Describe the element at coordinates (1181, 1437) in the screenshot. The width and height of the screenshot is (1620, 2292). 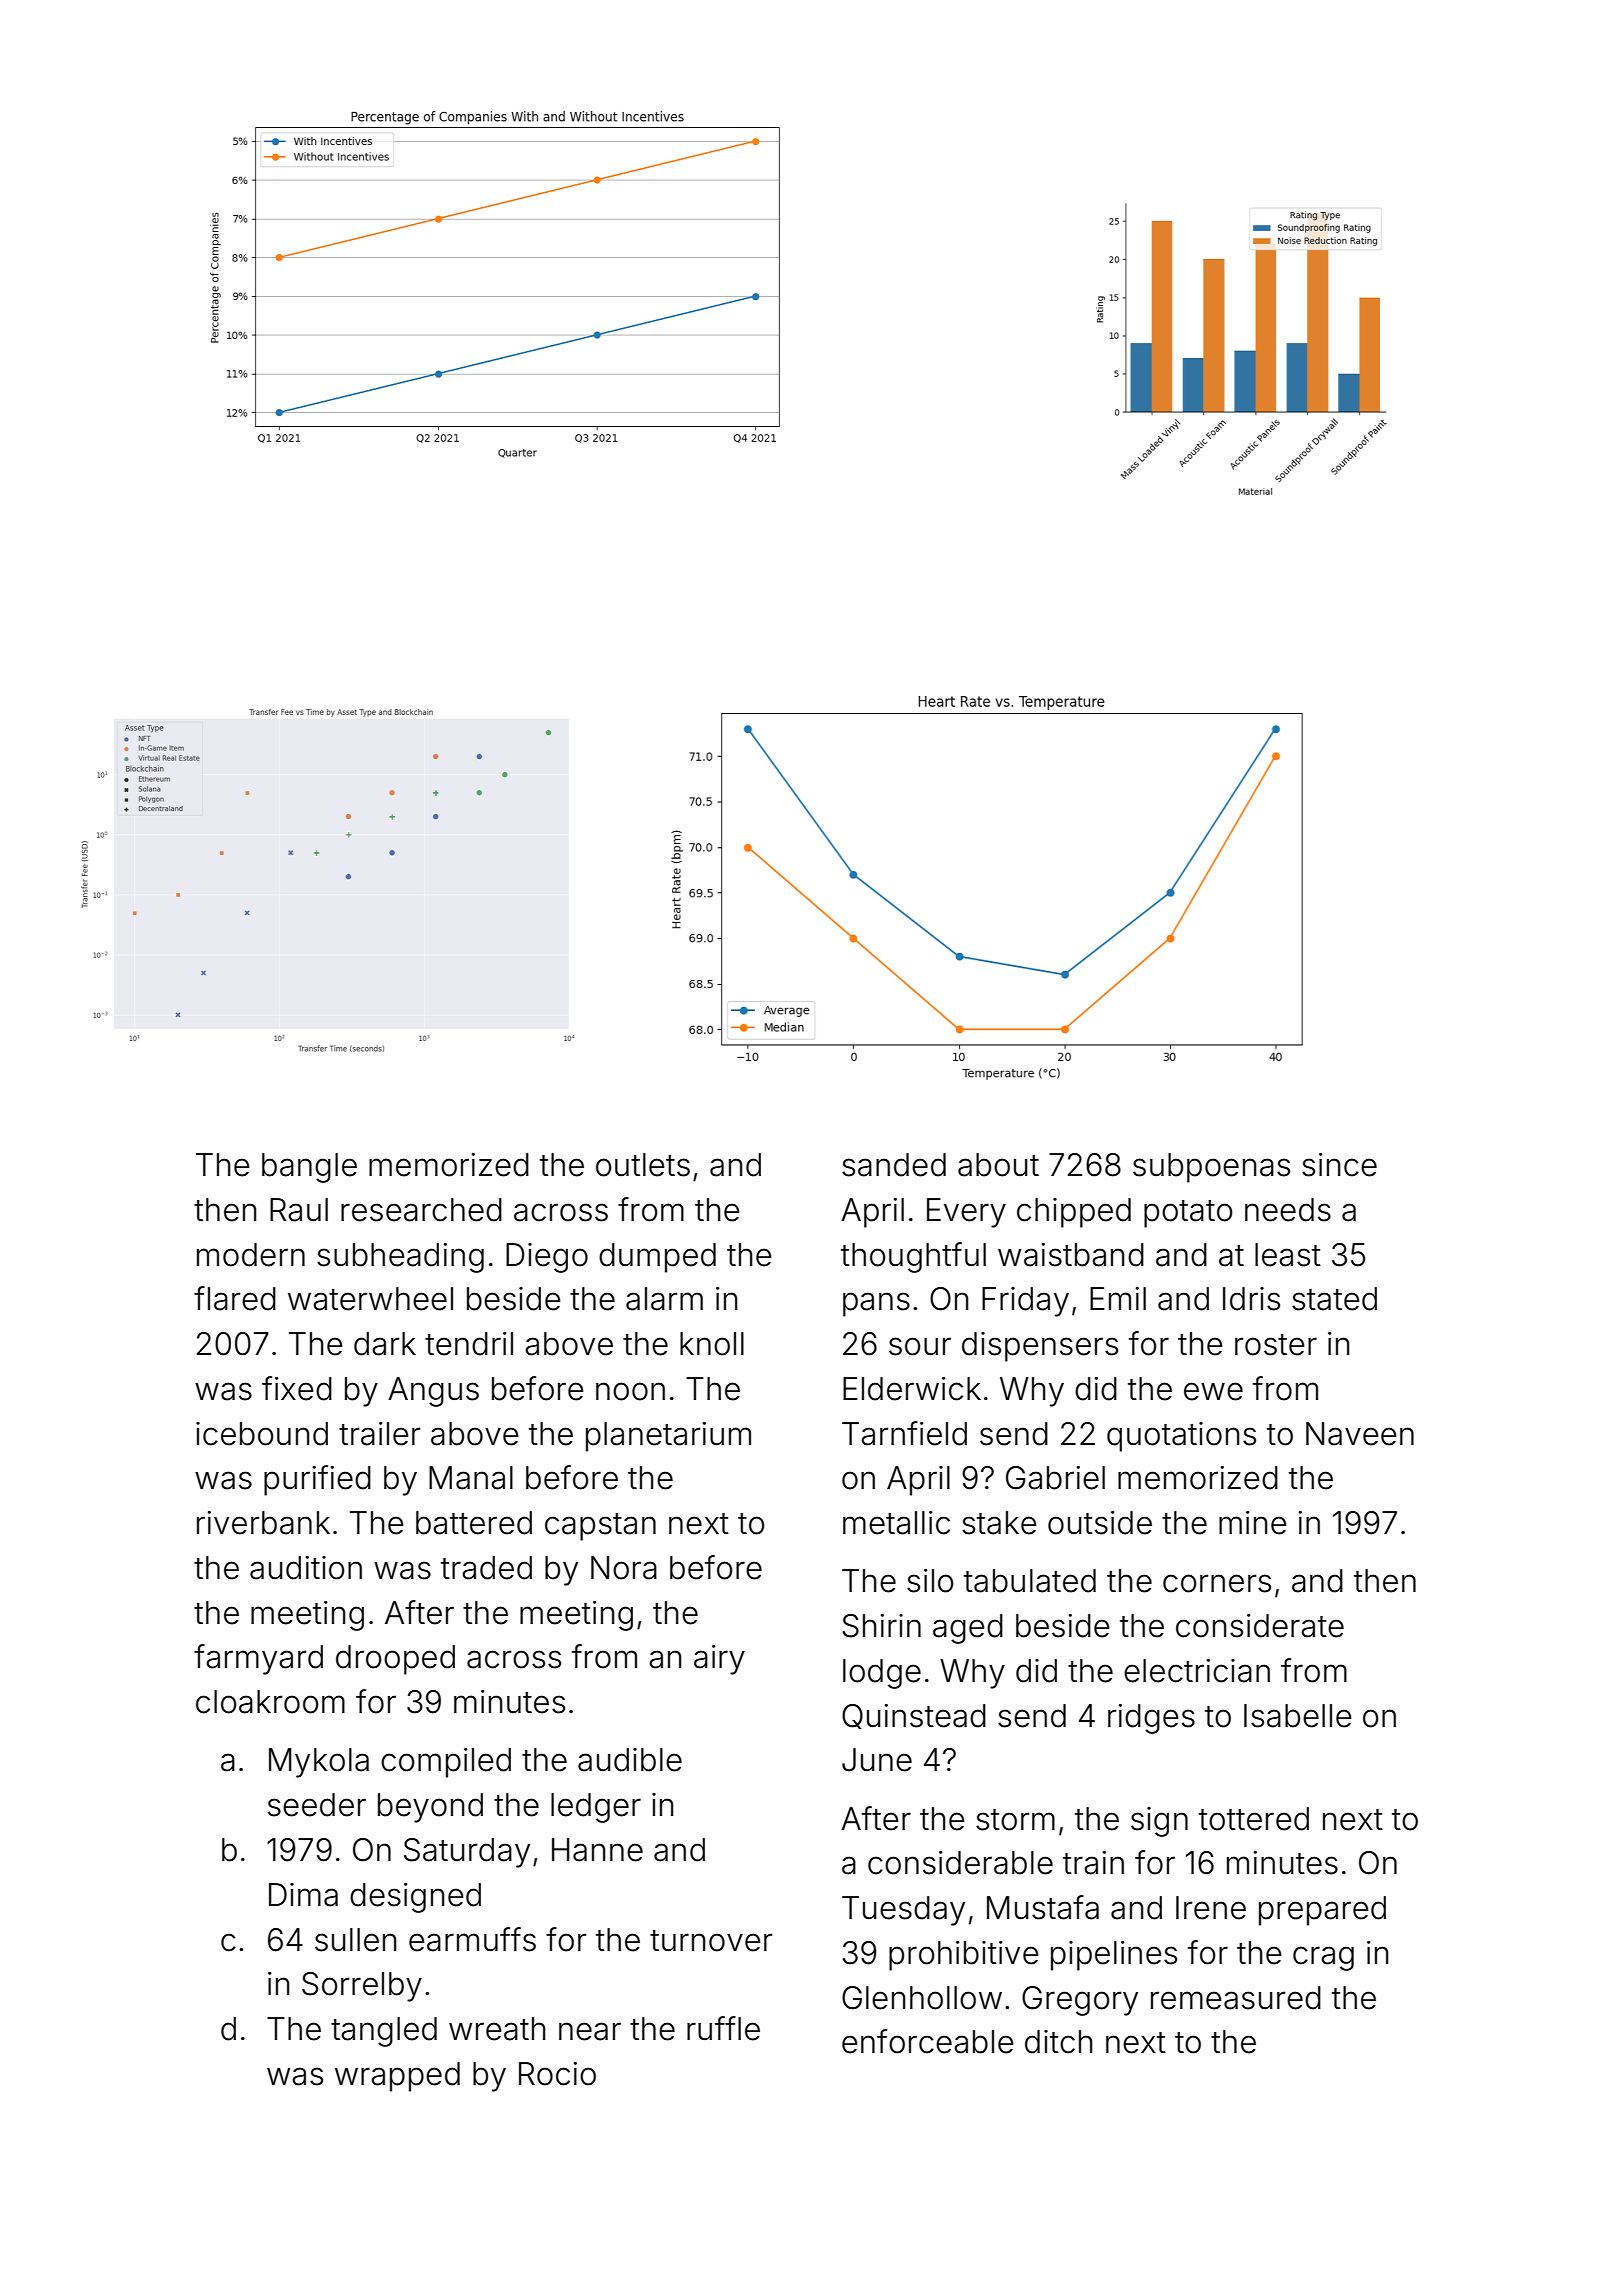
I see `quotations` at that location.
